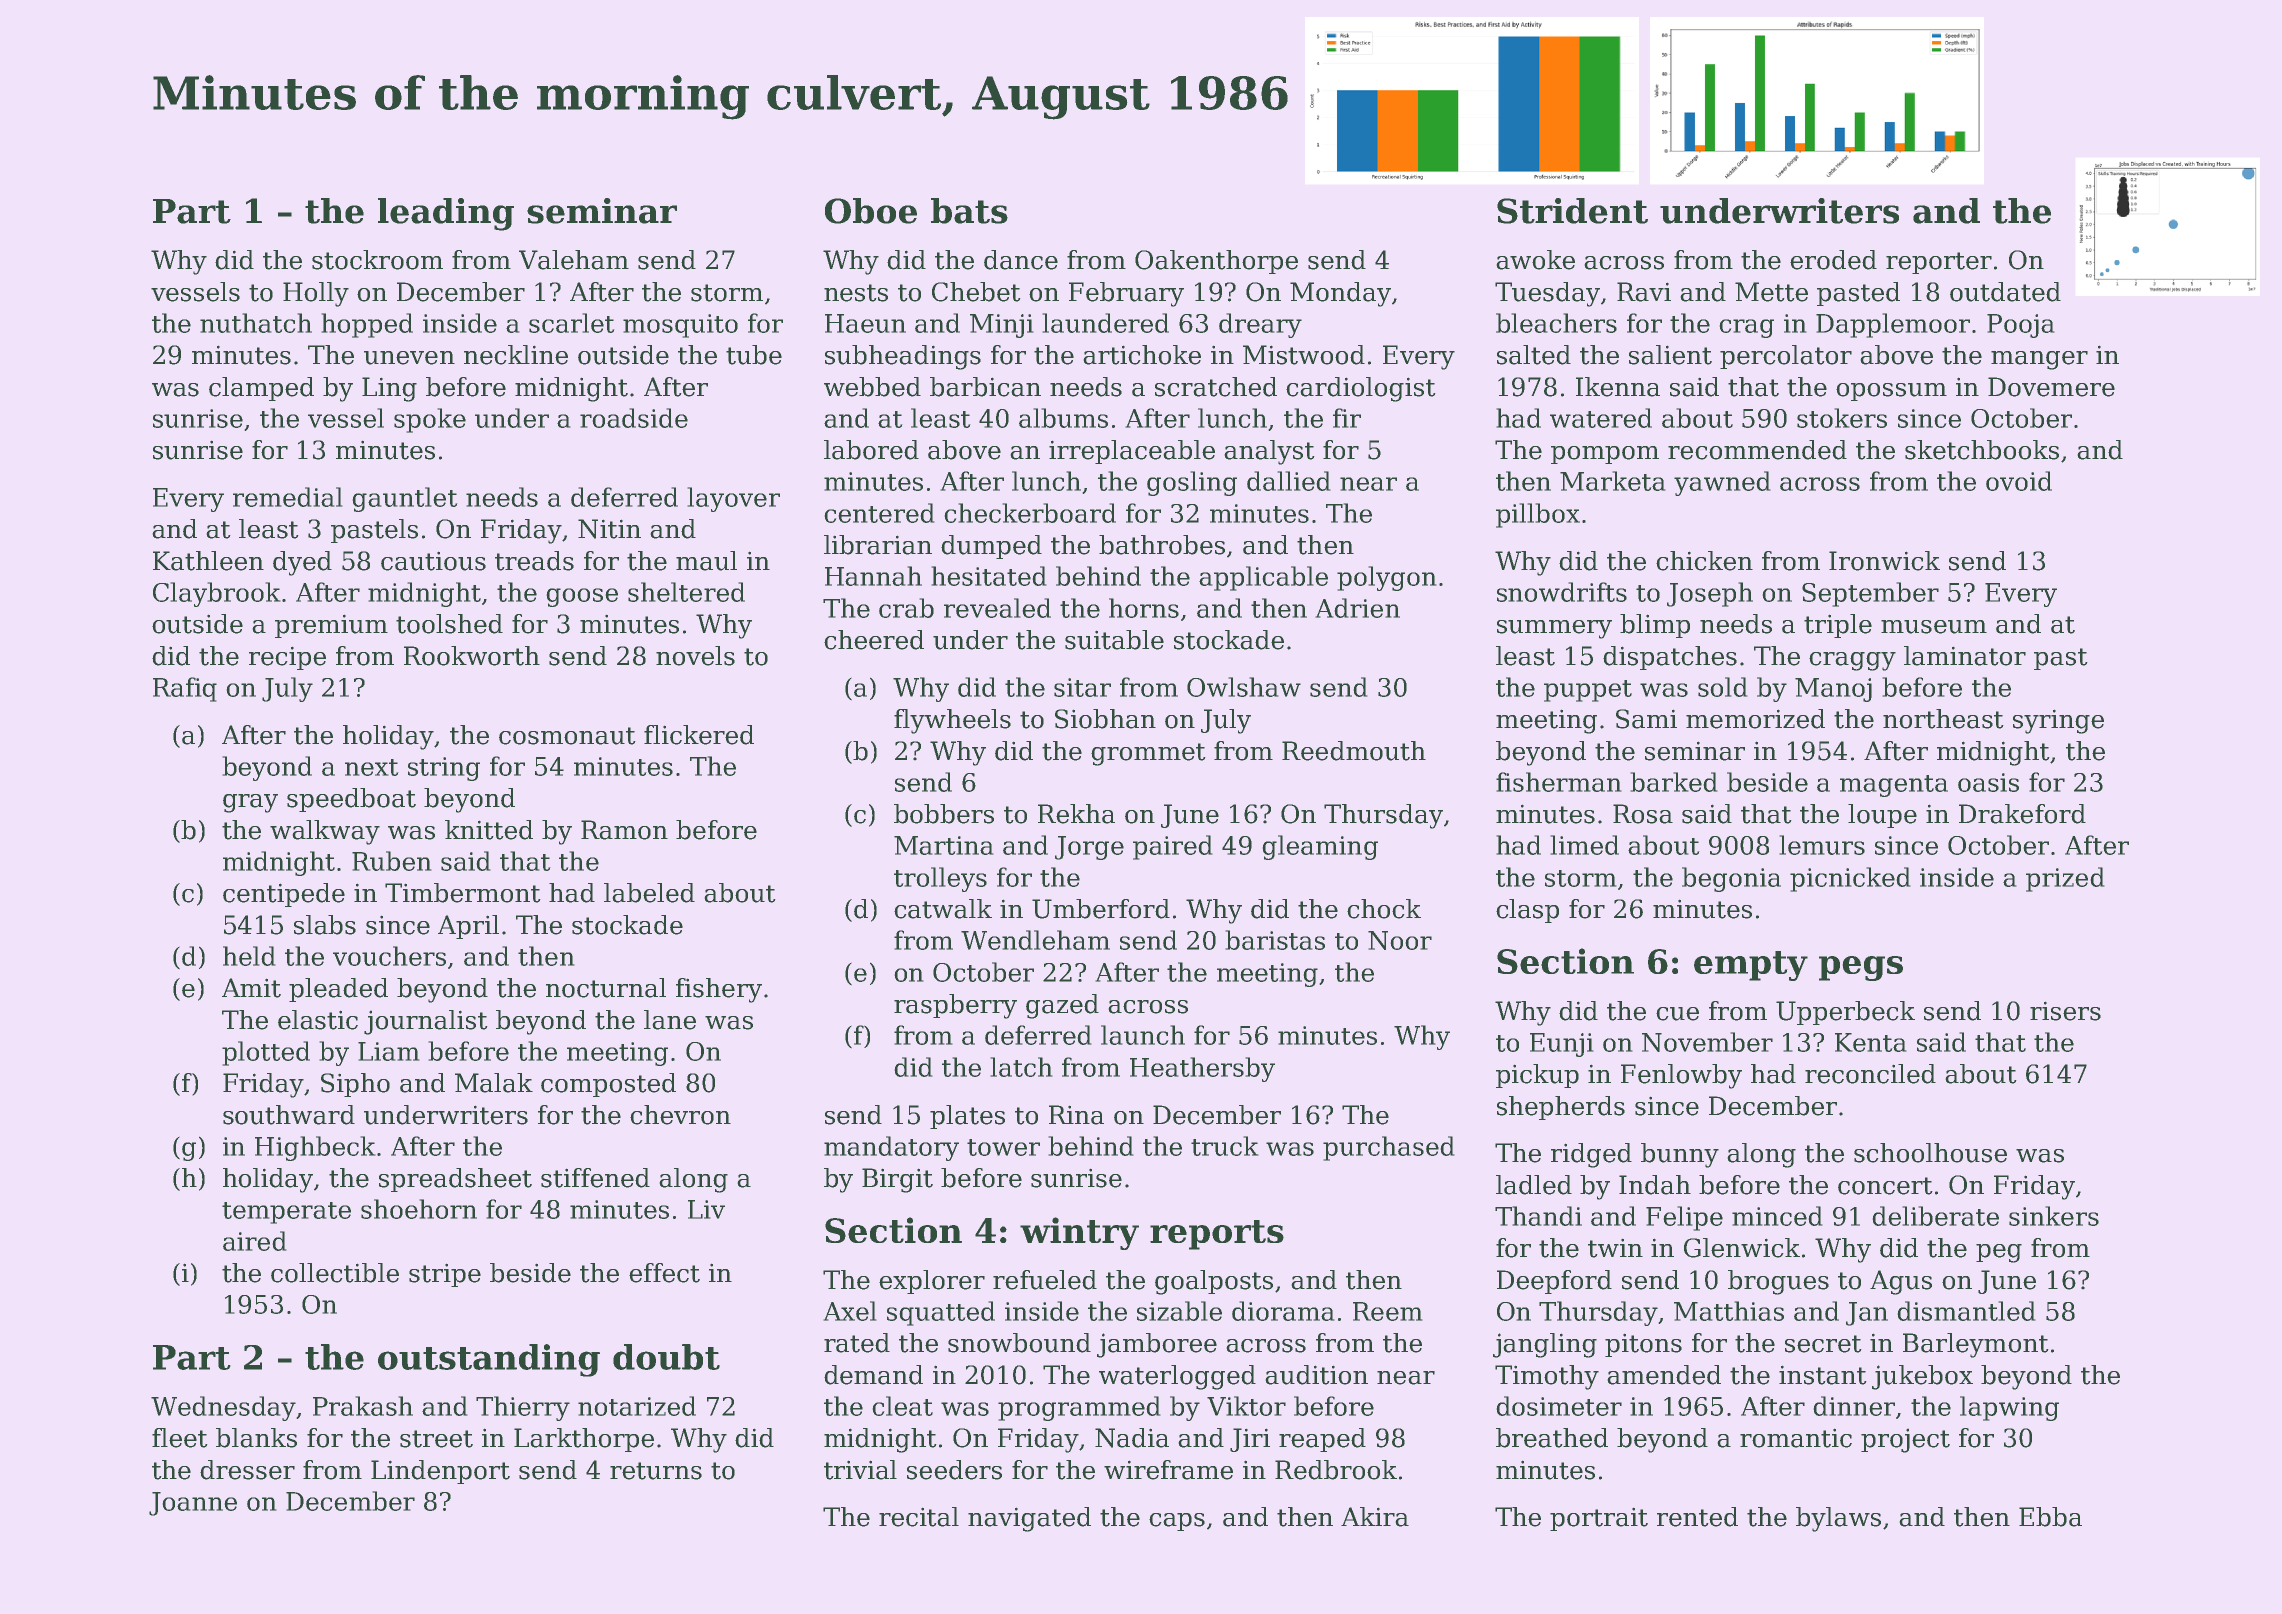 This page has height=1614, width=2282. I want to click on purchased, so click(1389, 1148).
